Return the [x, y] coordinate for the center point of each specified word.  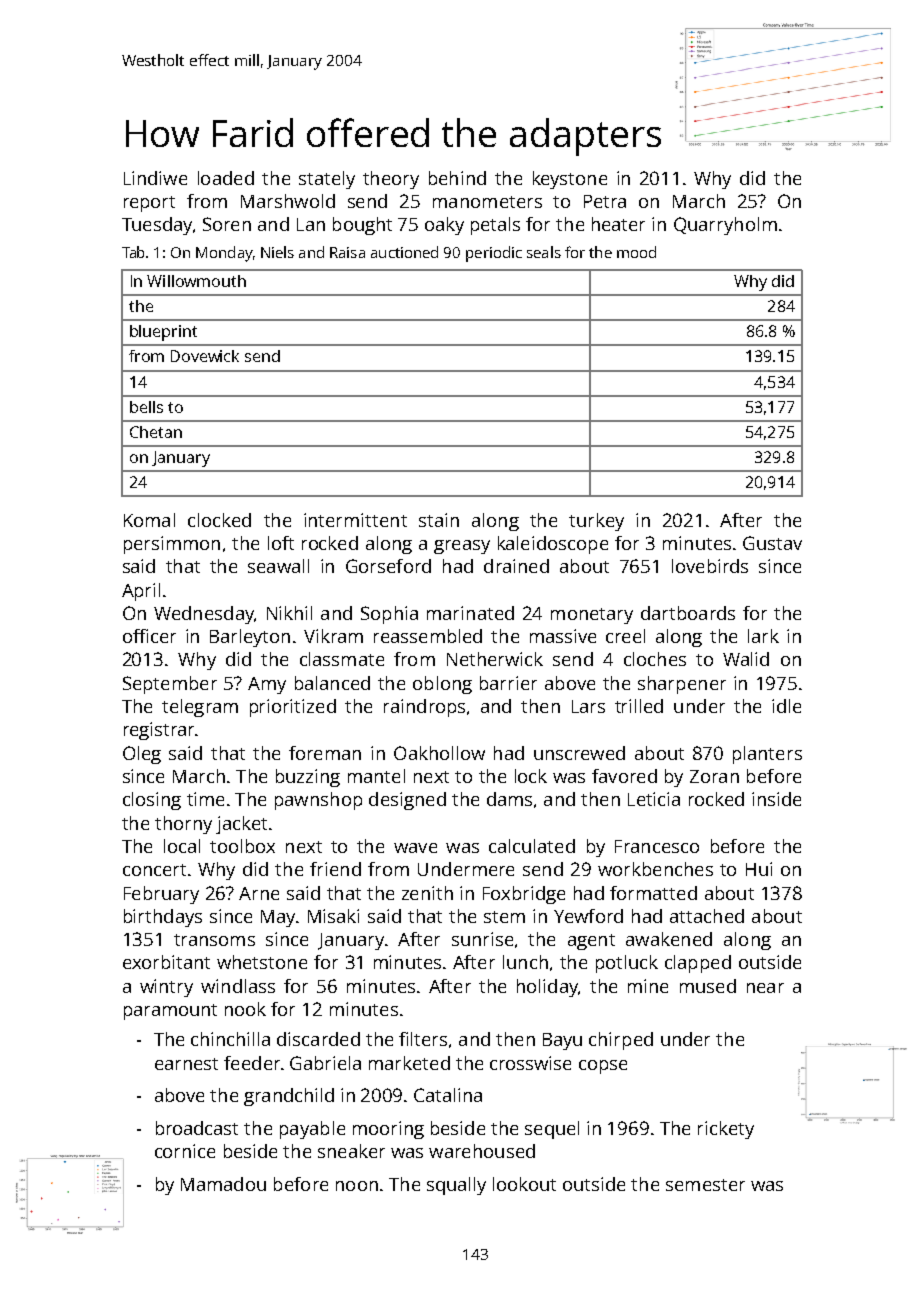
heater [618, 224]
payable [312, 1130]
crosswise [530, 1063]
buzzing [308, 778]
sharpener [682, 685]
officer [149, 636]
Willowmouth [196, 281]
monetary [592, 616]
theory [391, 180]
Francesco [657, 846]
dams [509, 799]
